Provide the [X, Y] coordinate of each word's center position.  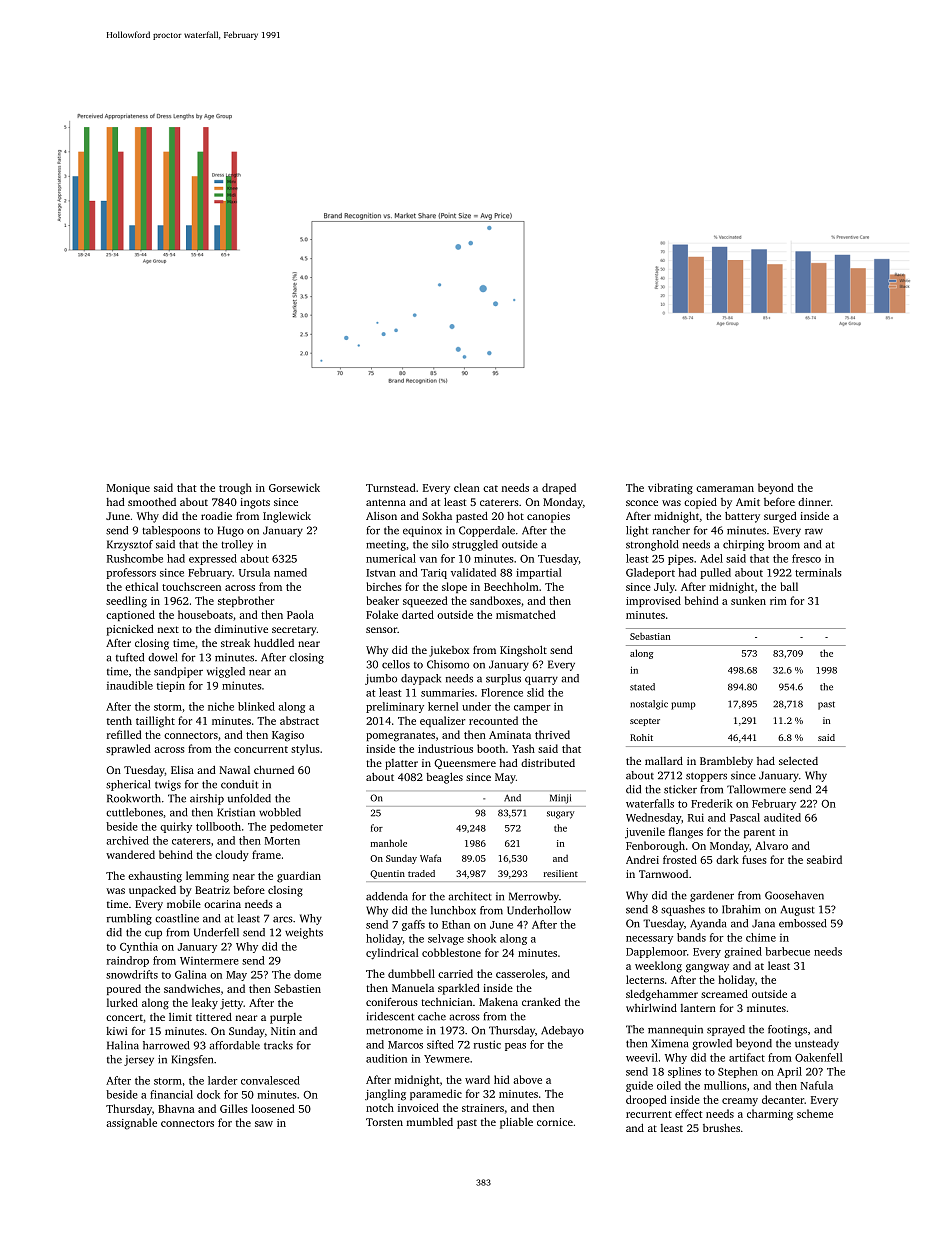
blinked [256, 706]
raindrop [128, 961]
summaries [447, 693]
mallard [664, 761]
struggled [475, 545]
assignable [131, 1124]
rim [778, 601]
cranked [541, 1002]
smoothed [152, 502]
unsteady [817, 1044]
